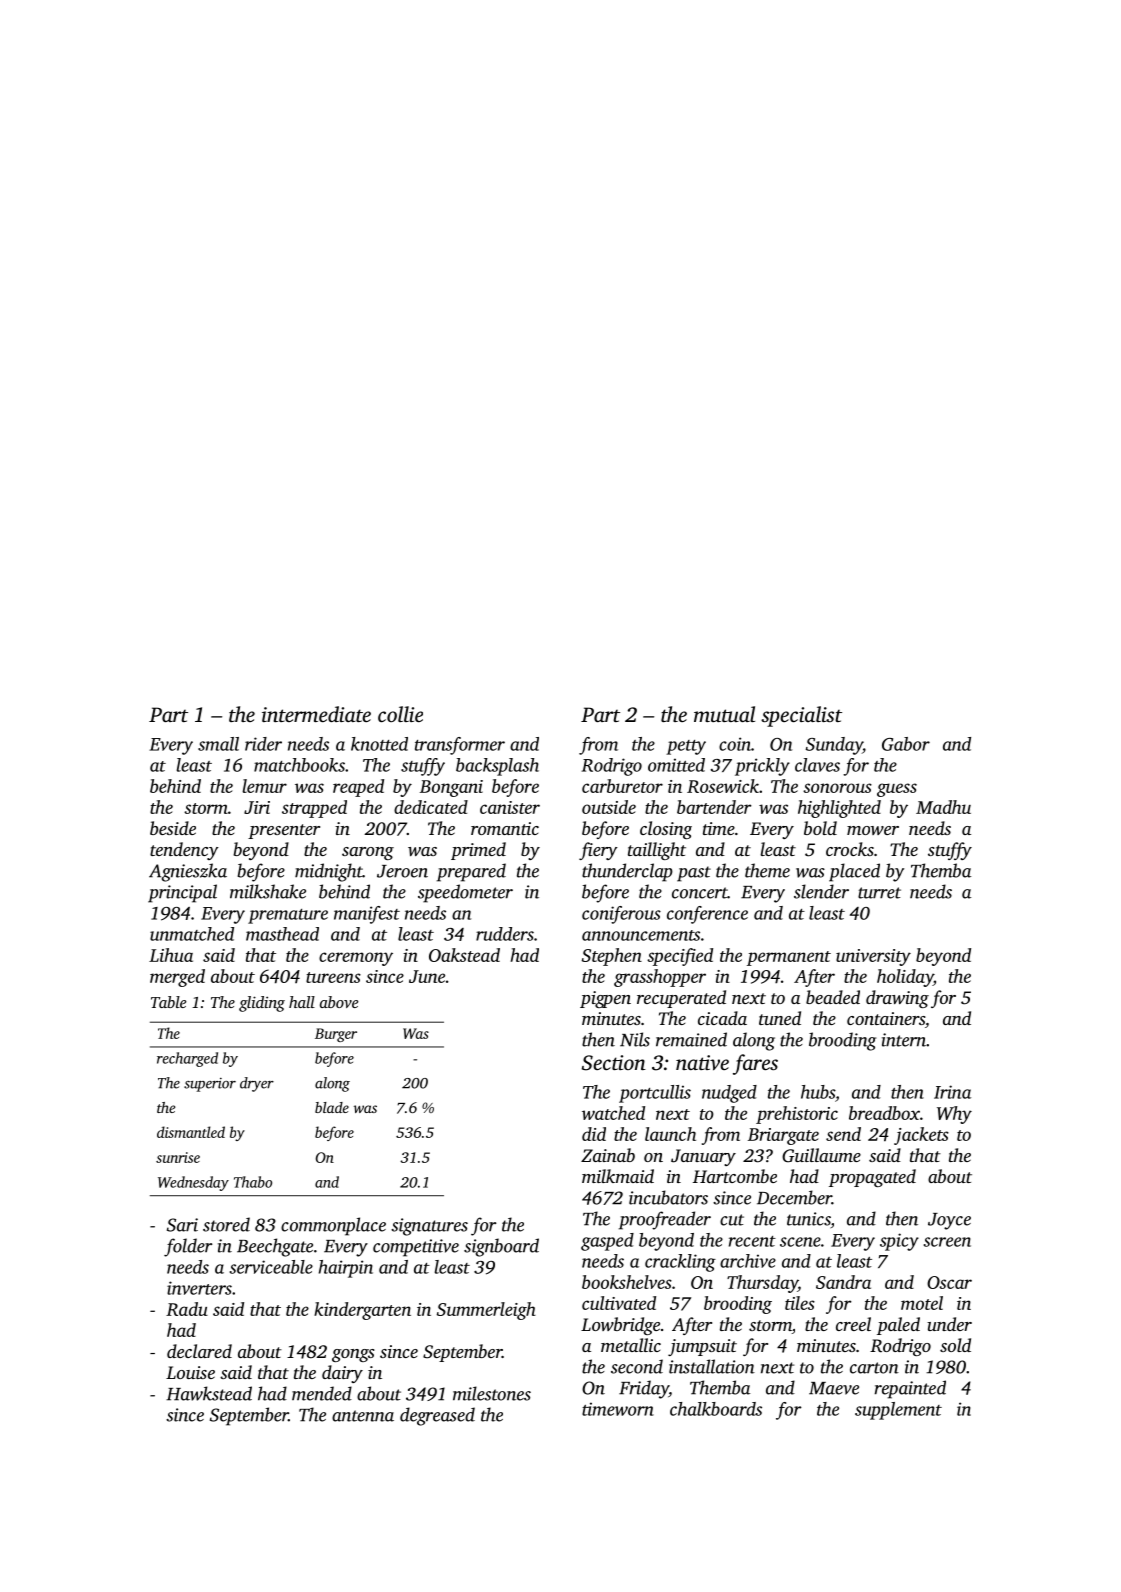 The image size is (1121, 1592). I want to click on specialist, so click(801, 716).
